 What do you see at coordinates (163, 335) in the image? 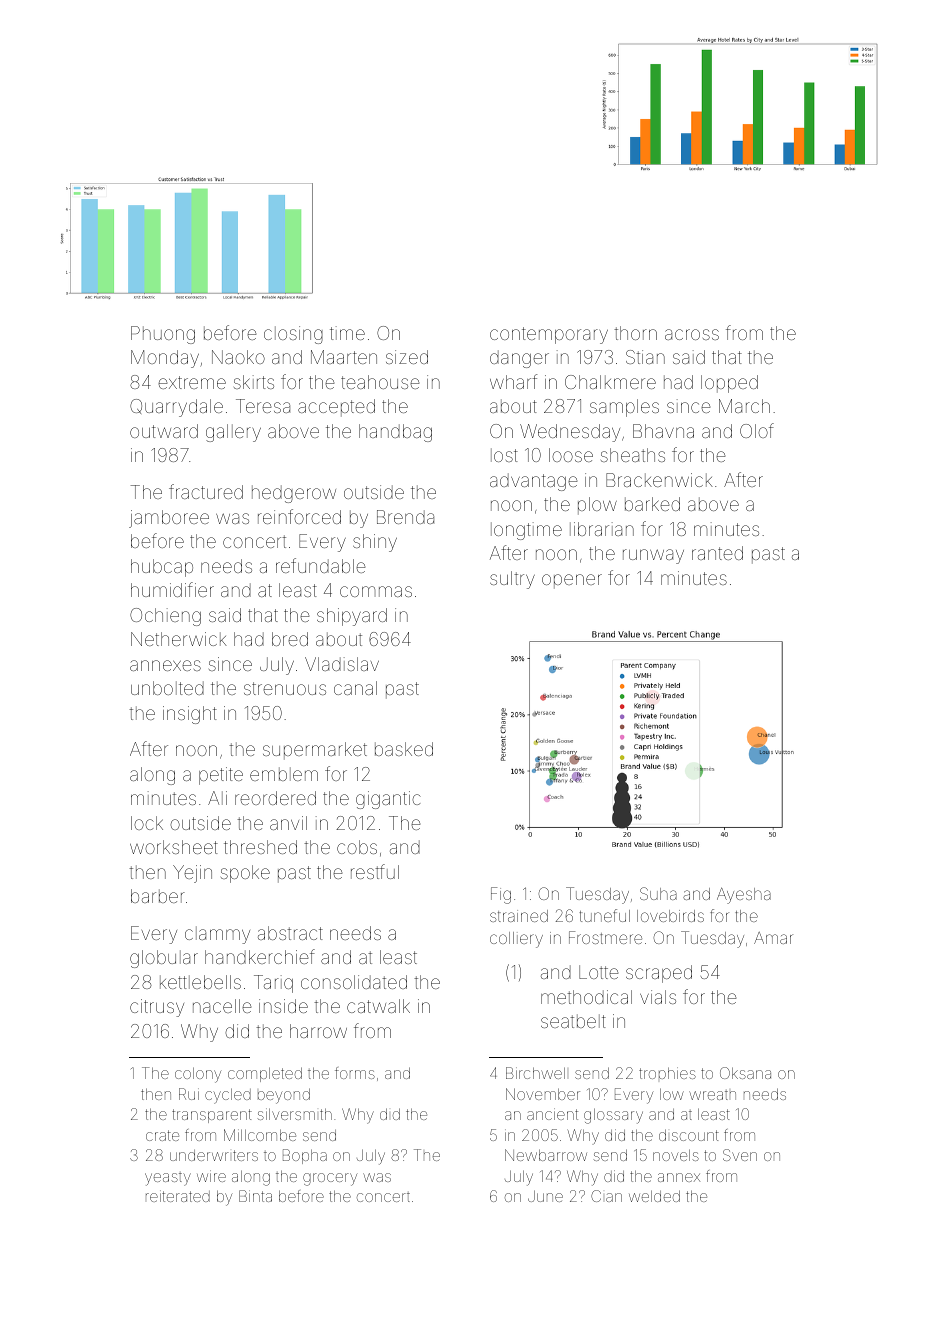
I see `Phuong` at bounding box center [163, 335].
